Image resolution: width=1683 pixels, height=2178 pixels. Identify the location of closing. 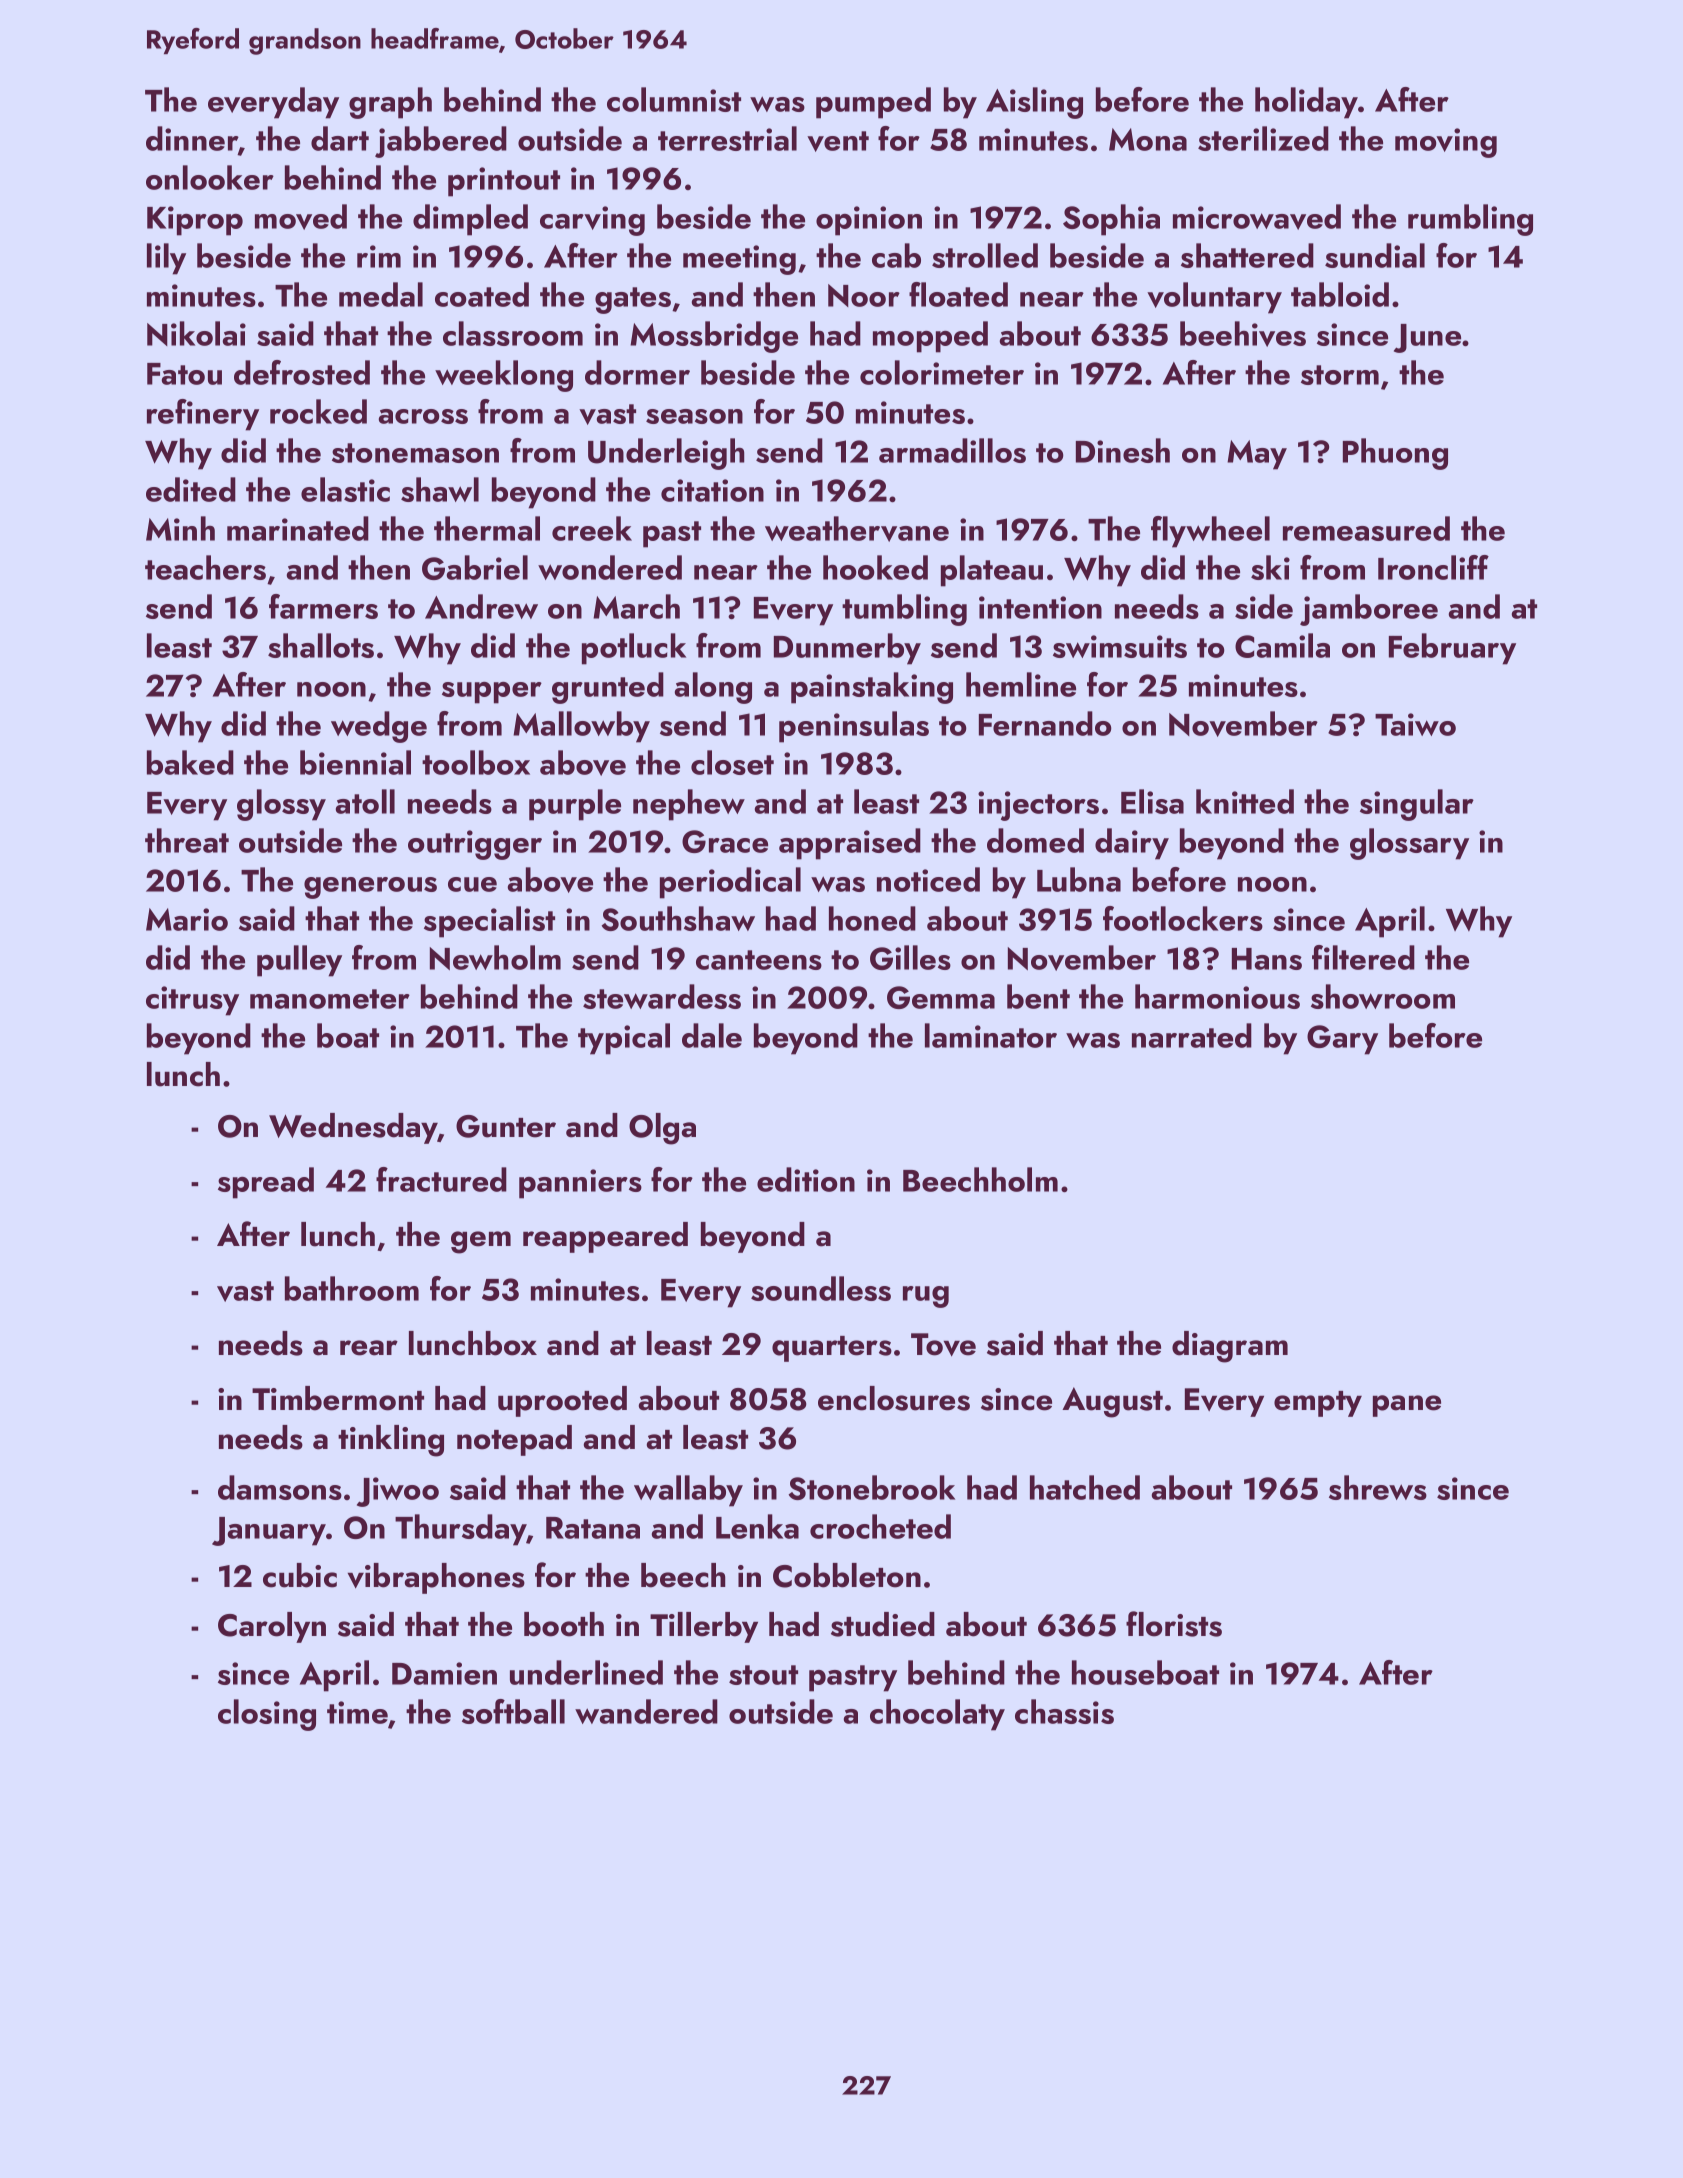
(267, 1715).
